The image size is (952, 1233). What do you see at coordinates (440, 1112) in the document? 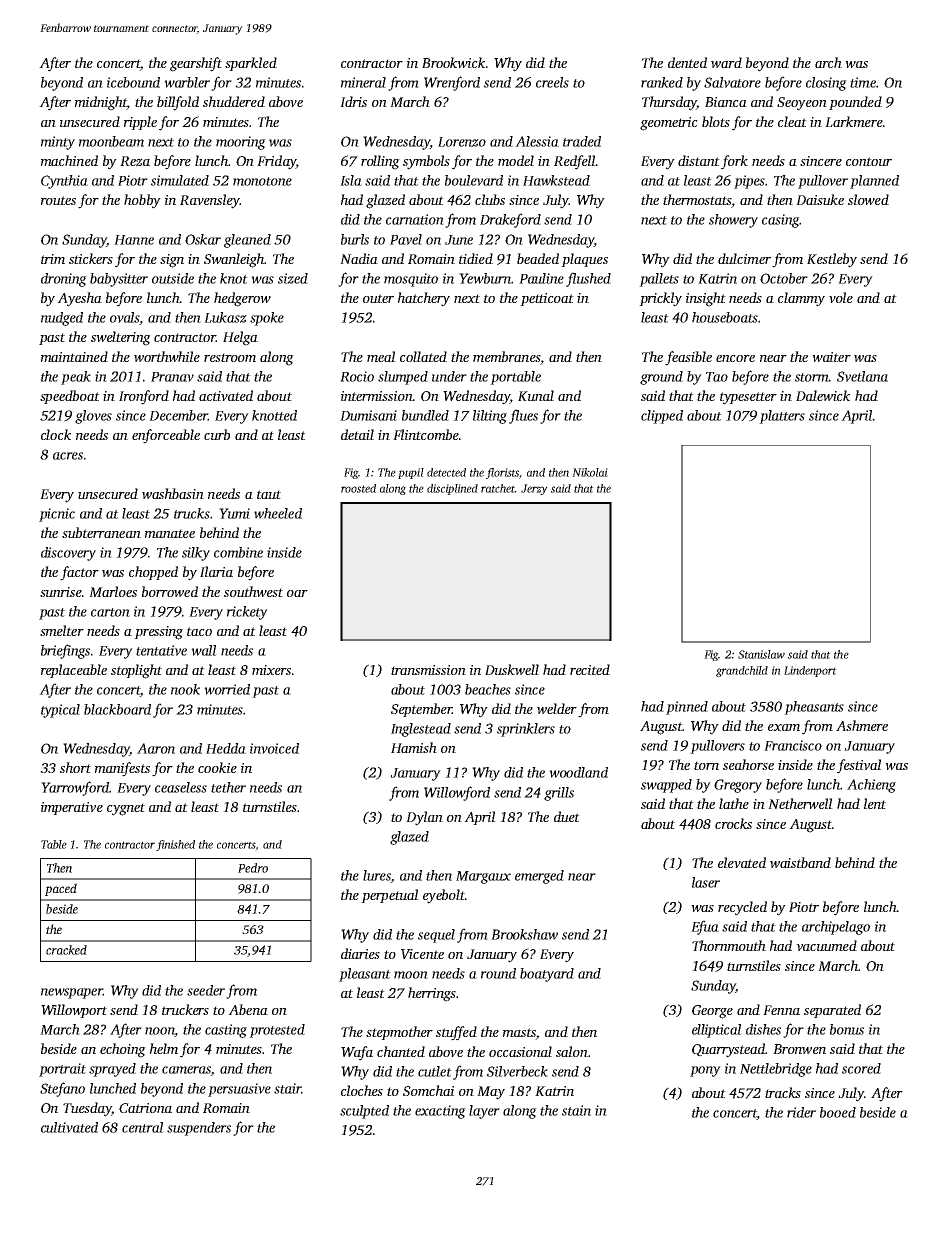
I see `exacting` at bounding box center [440, 1112].
